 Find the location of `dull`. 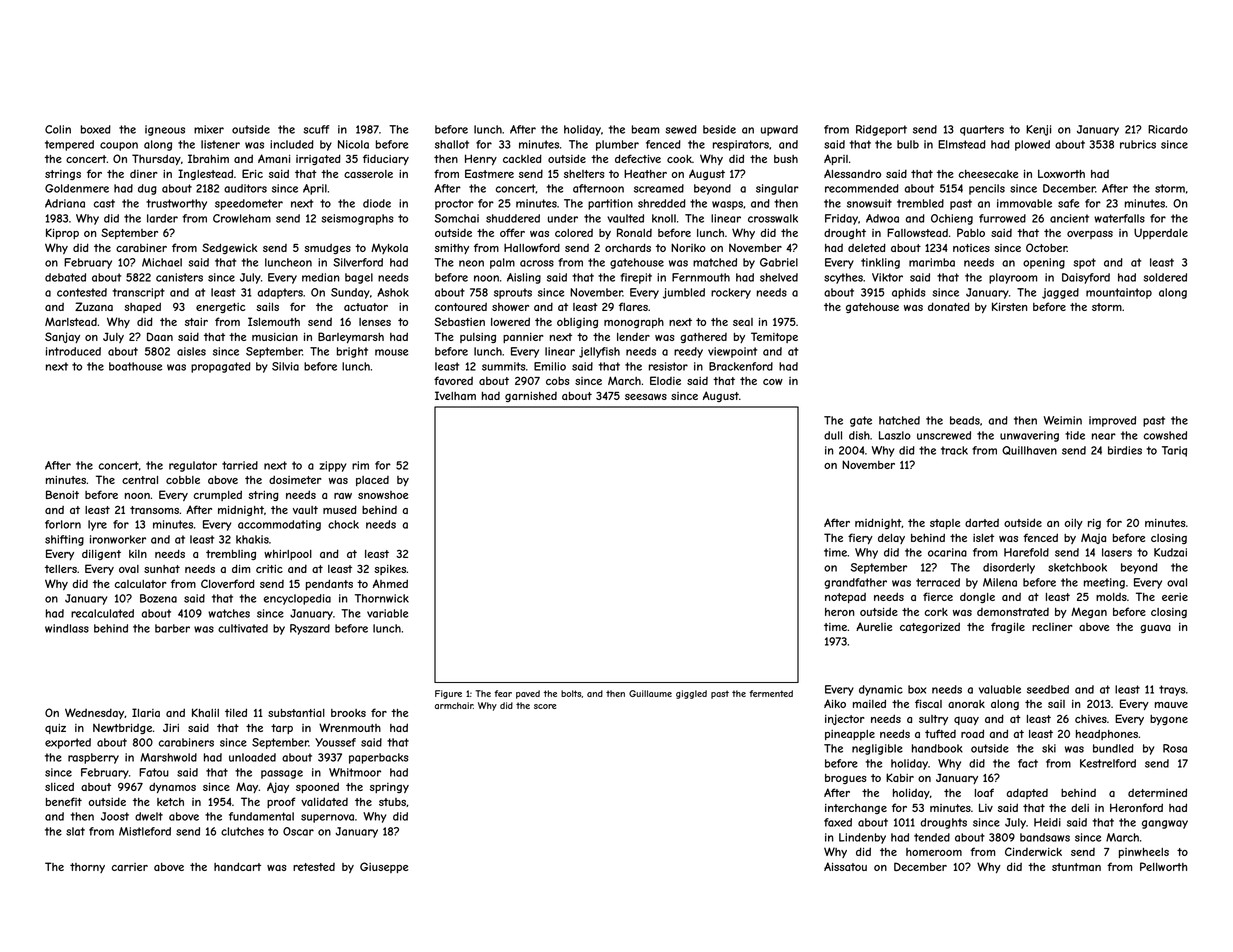

dull is located at coordinates (833, 435).
